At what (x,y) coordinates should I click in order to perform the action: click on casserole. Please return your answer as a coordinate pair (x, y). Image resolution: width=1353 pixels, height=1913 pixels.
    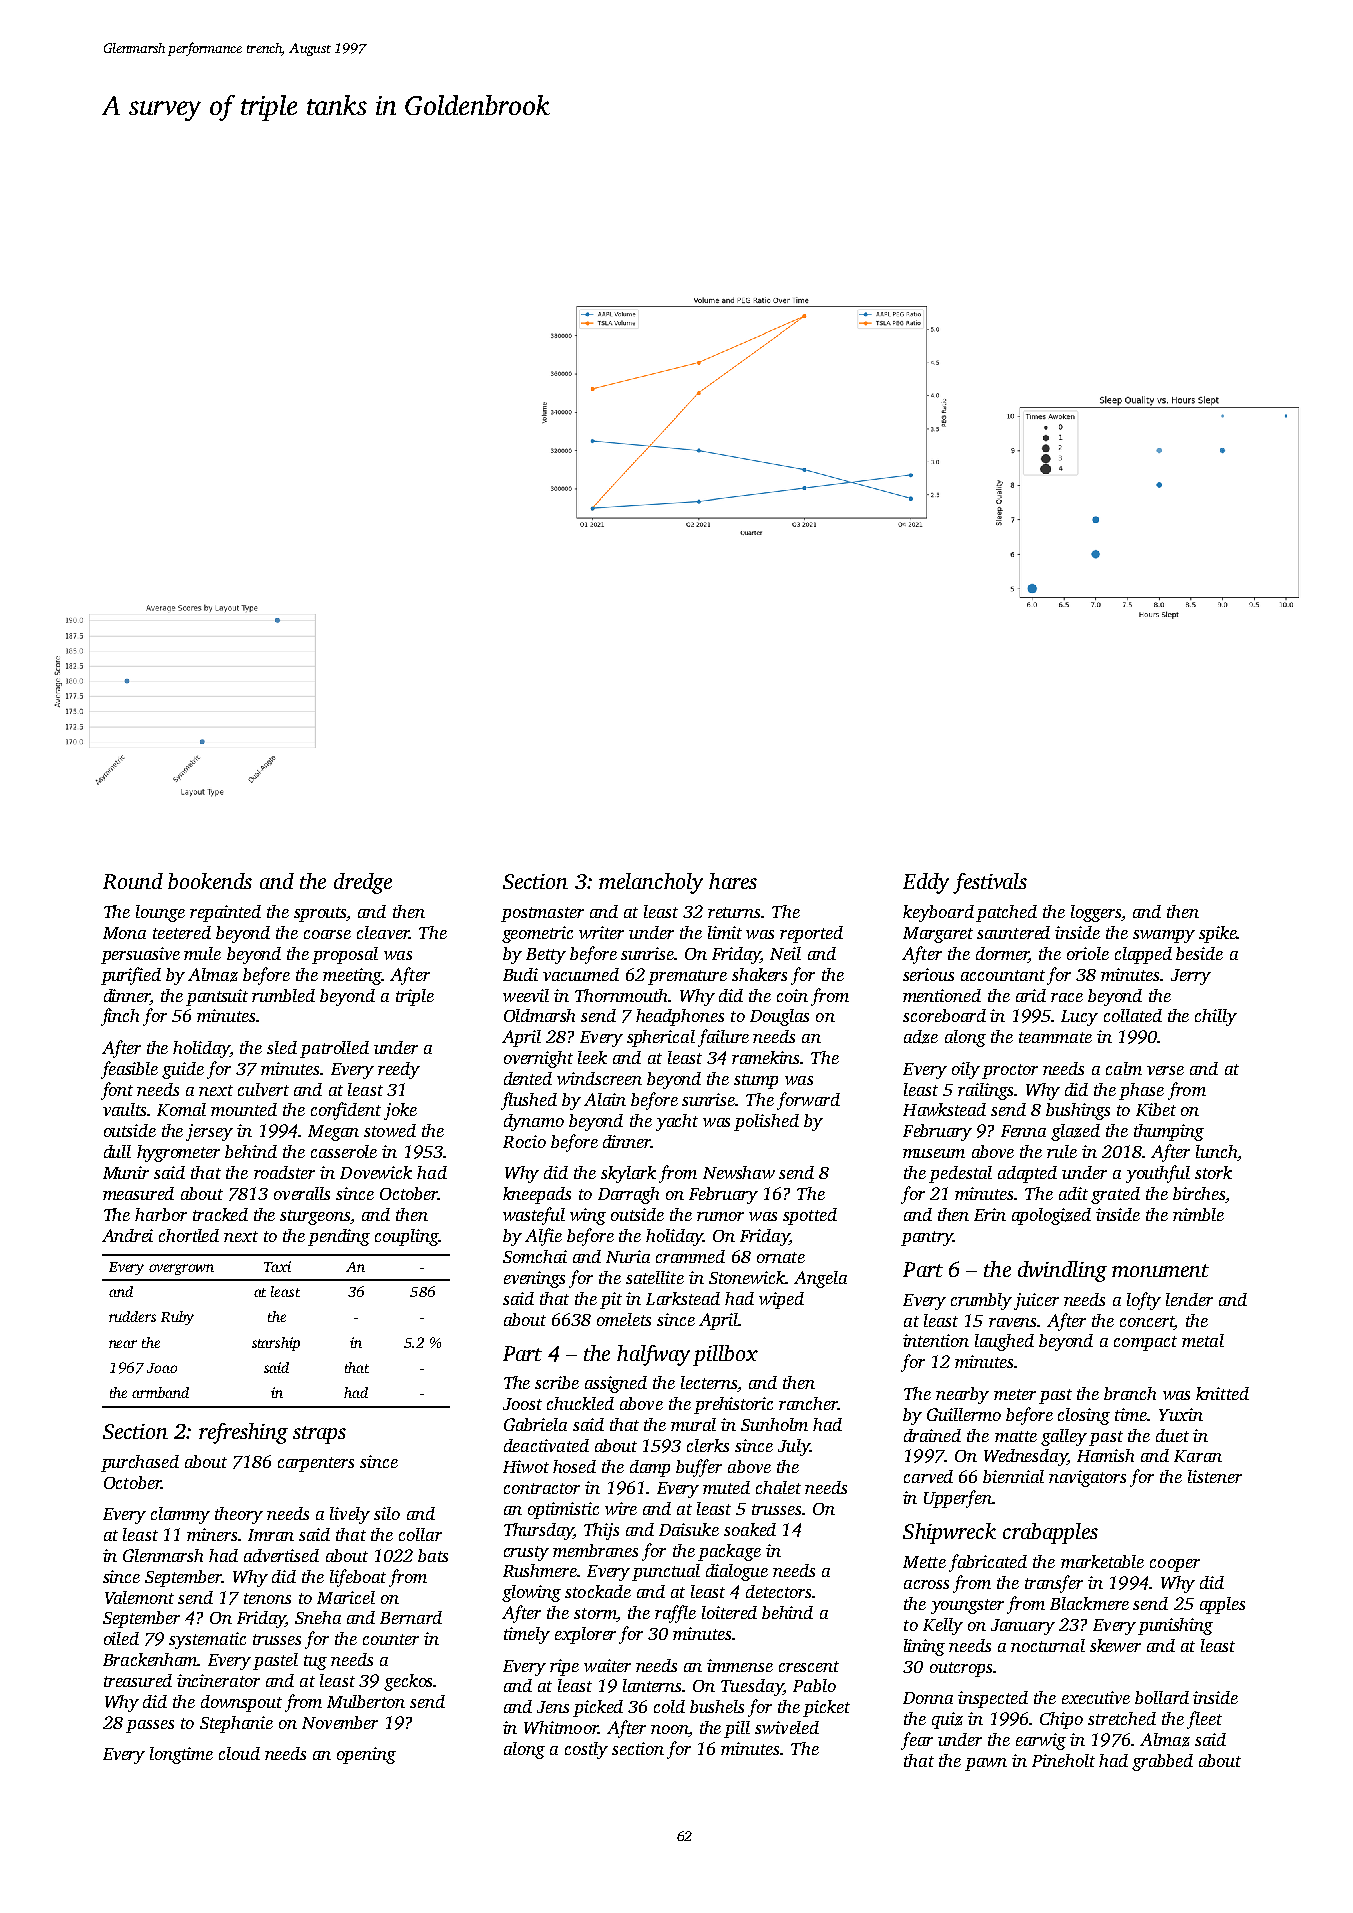
    Looking at the image, I should click on (344, 1151).
